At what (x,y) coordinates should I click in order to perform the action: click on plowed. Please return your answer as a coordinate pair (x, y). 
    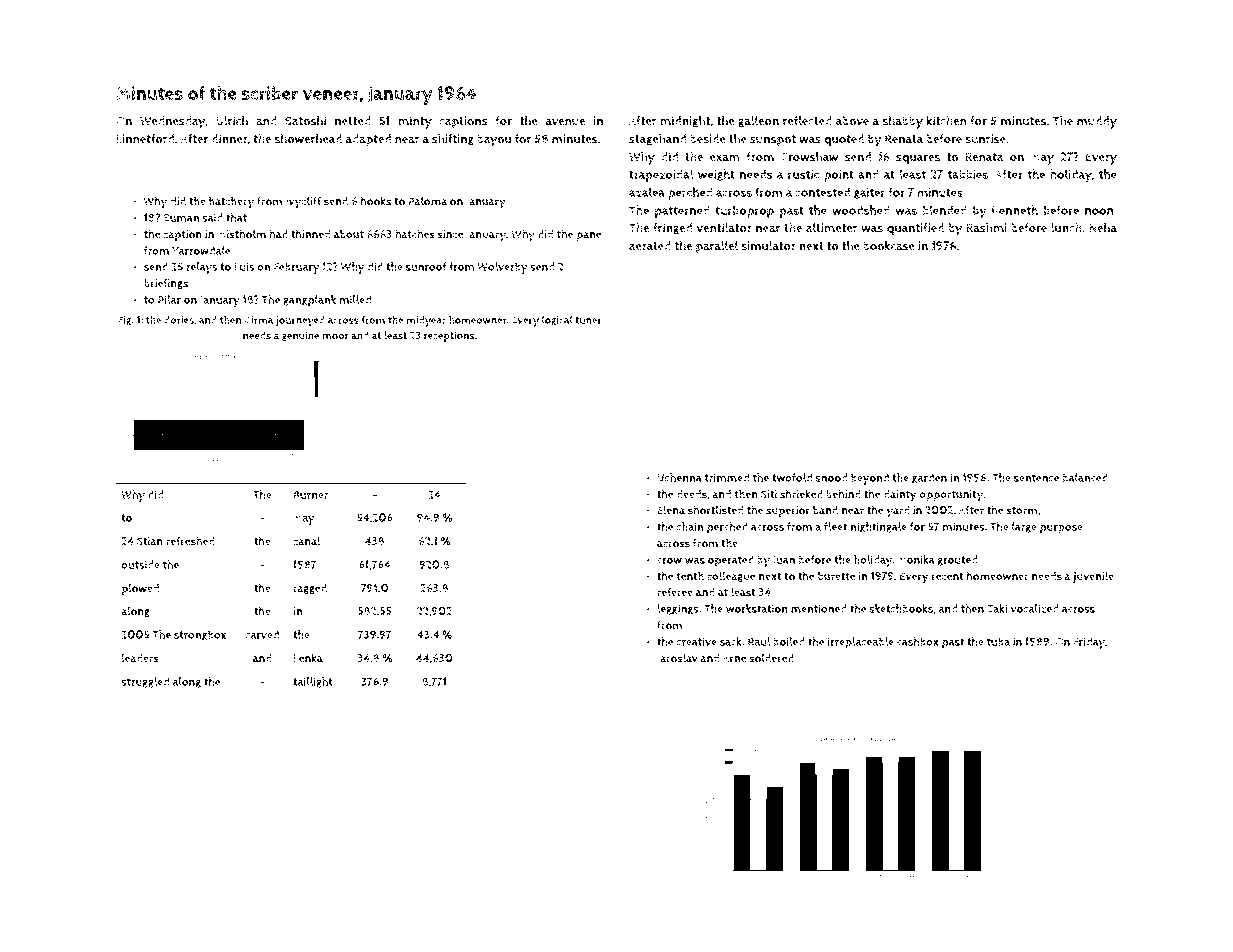
    Looking at the image, I should click on (140, 589).
